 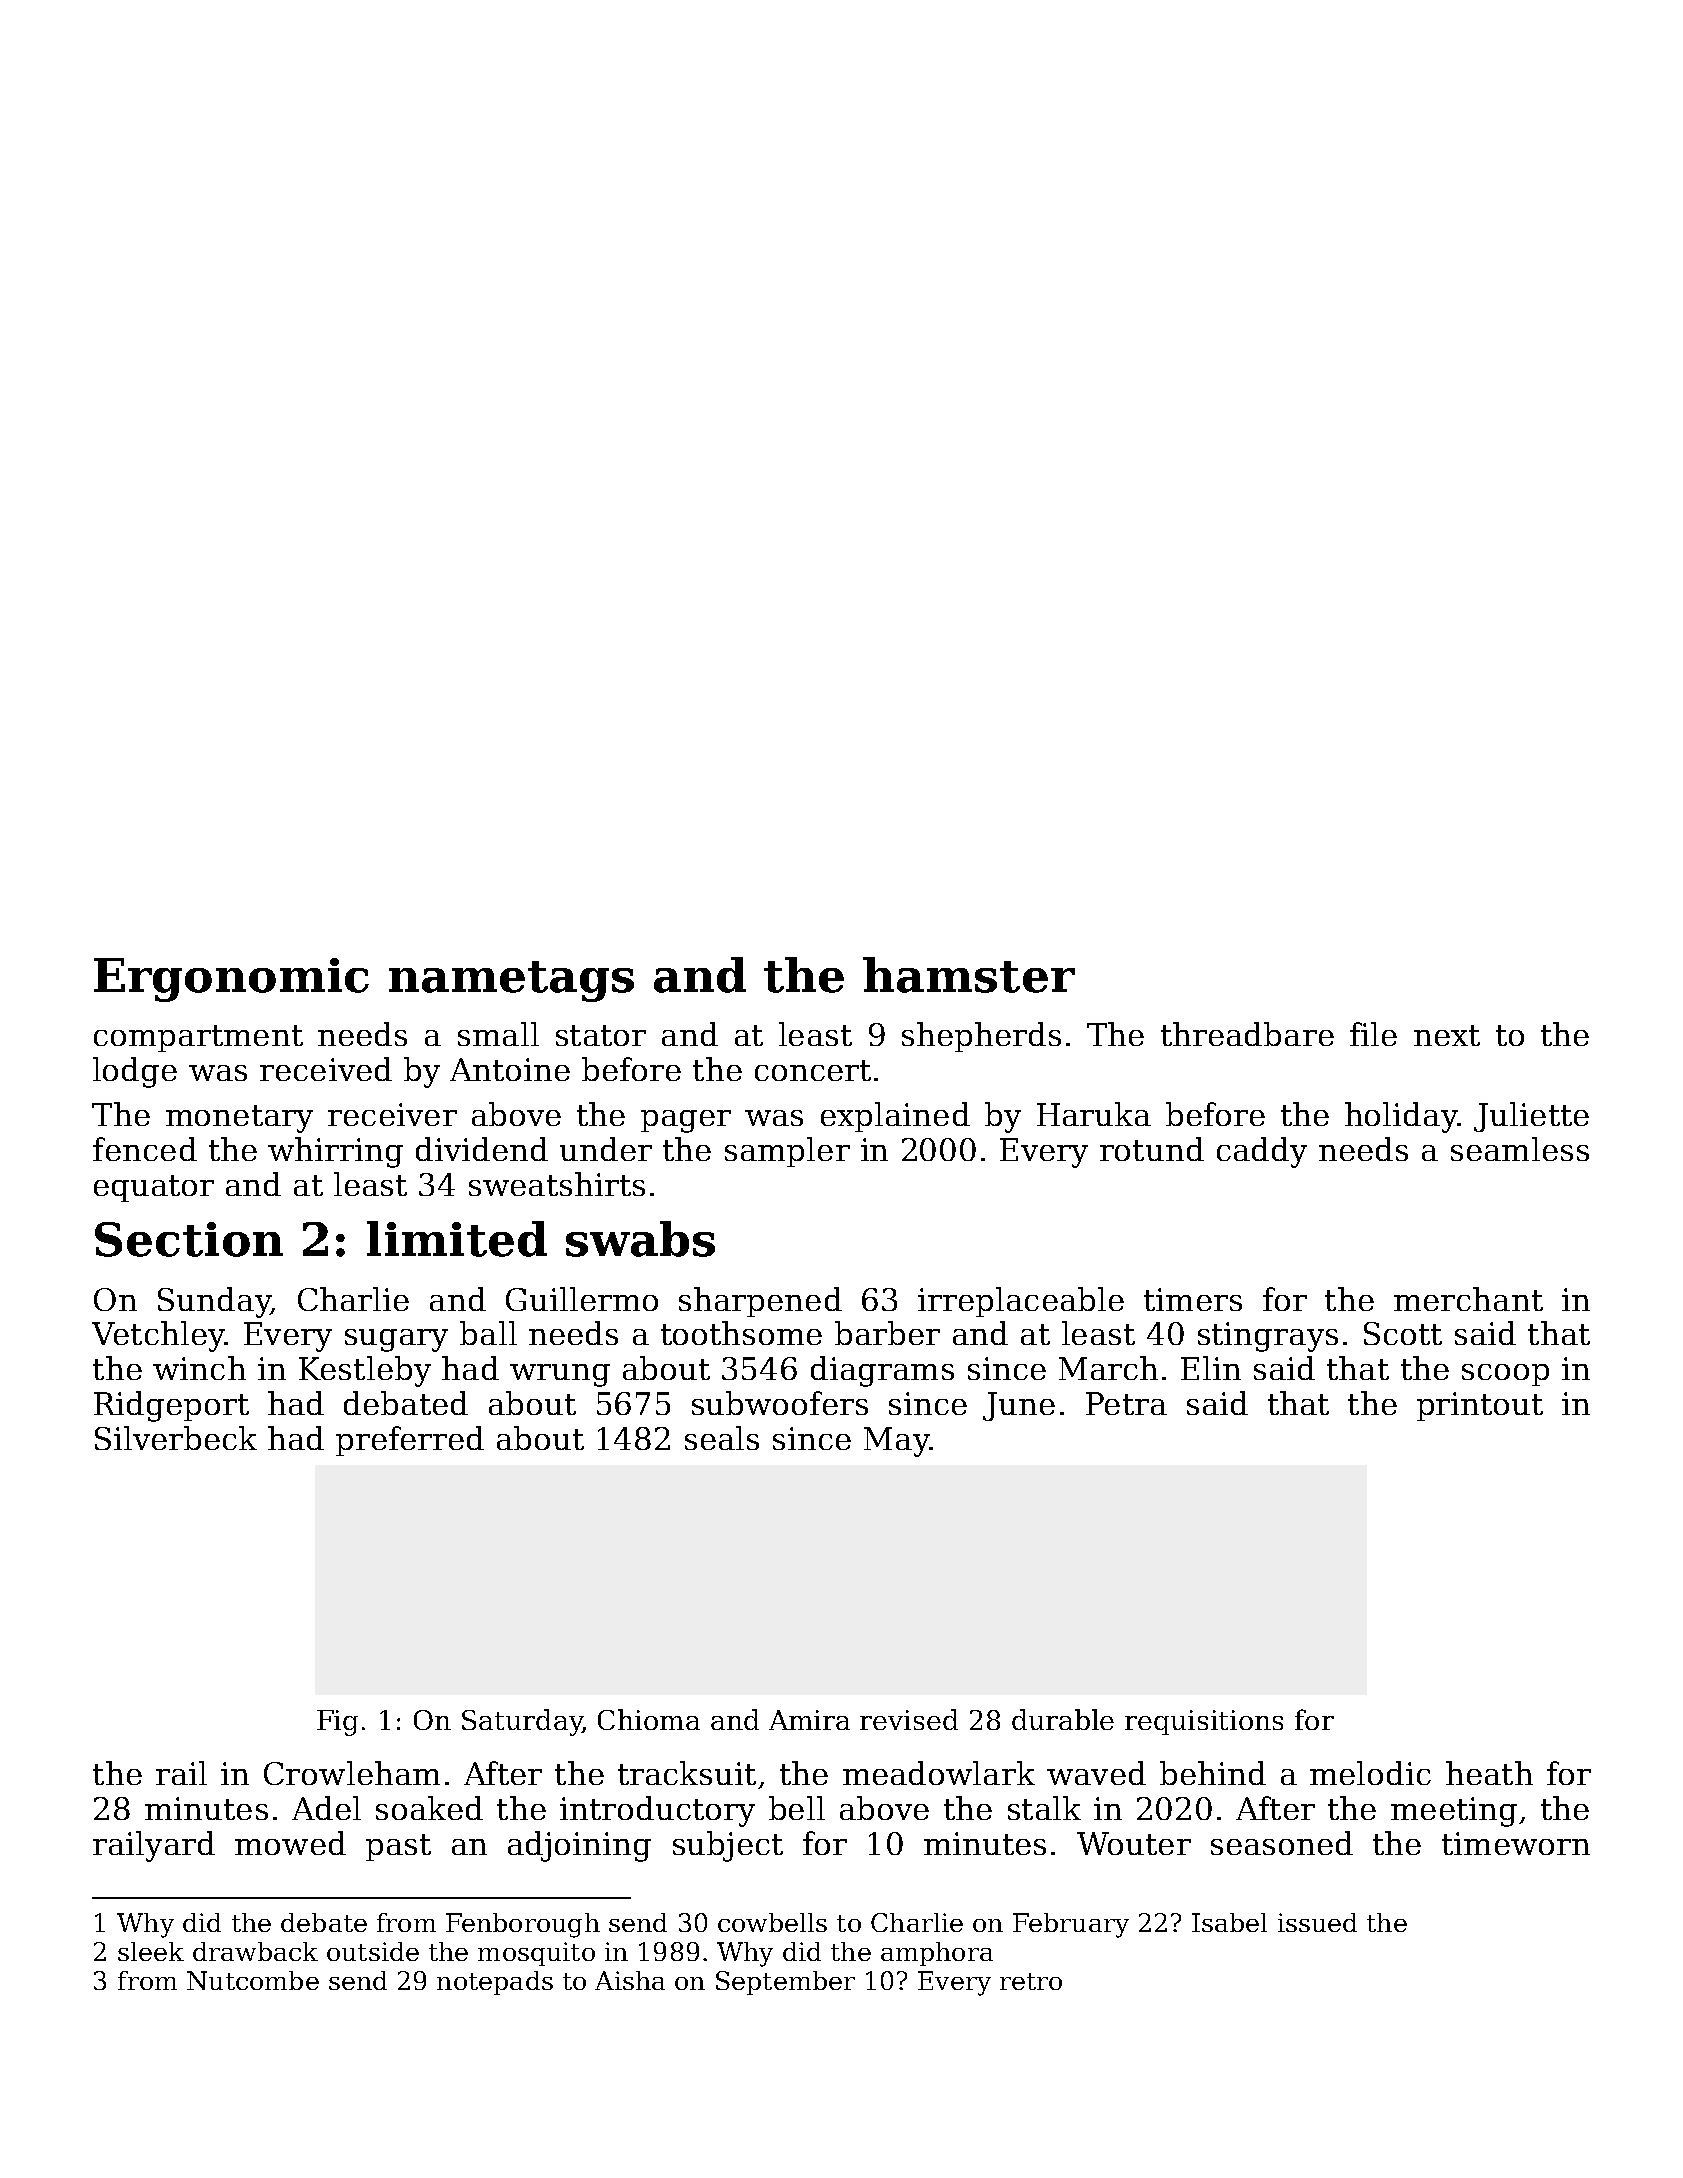 I want to click on hamster, so click(x=969, y=975).
